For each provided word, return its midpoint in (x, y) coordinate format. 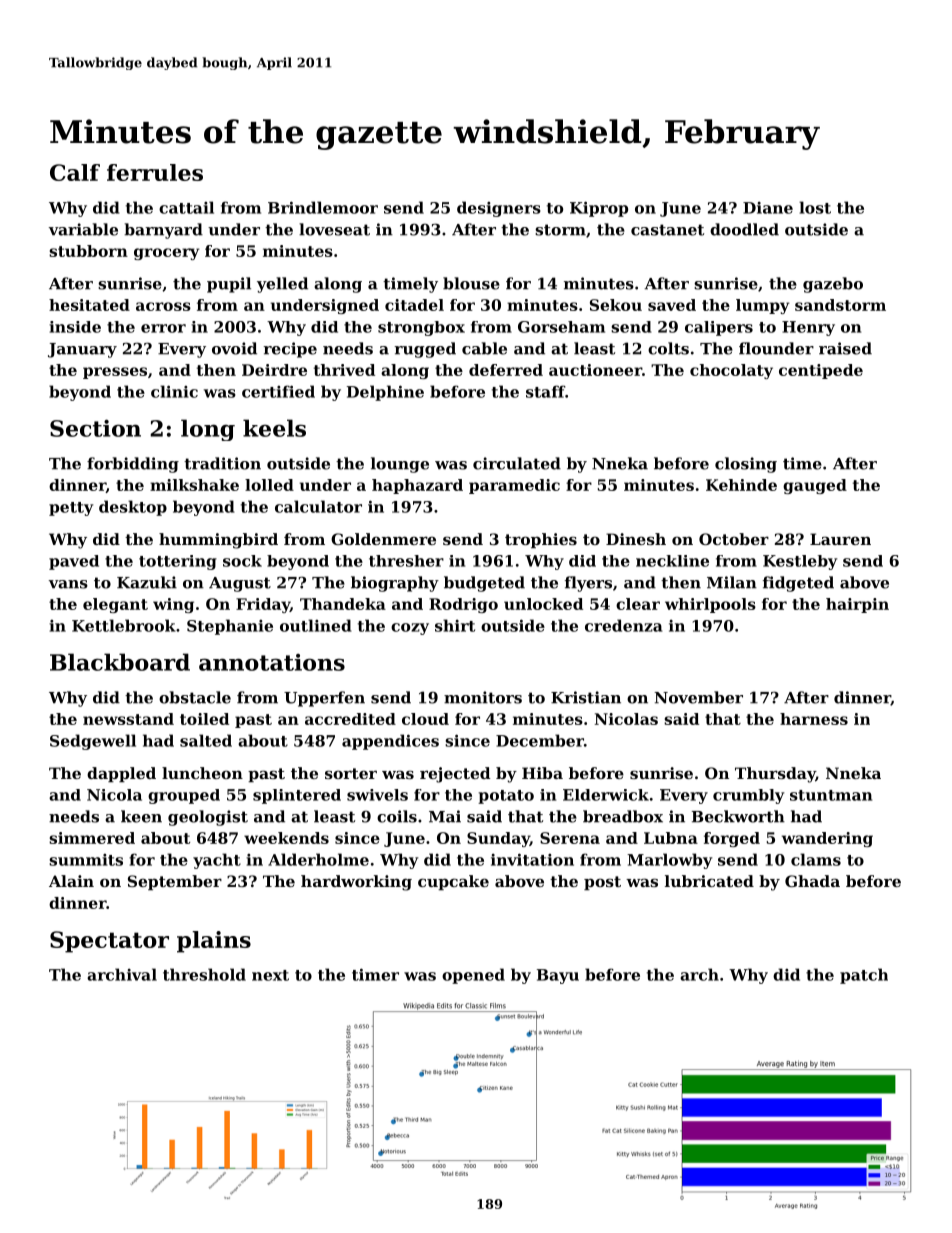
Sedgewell (93, 742)
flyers (588, 584)
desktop (133, 508)
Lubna (671, 838)
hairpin (857, 605)
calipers (719, 328)
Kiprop (599, 209)
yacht (217, 861)
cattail (186, 207)
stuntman (831, 795)
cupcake (453, 882)
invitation (532, 859)
